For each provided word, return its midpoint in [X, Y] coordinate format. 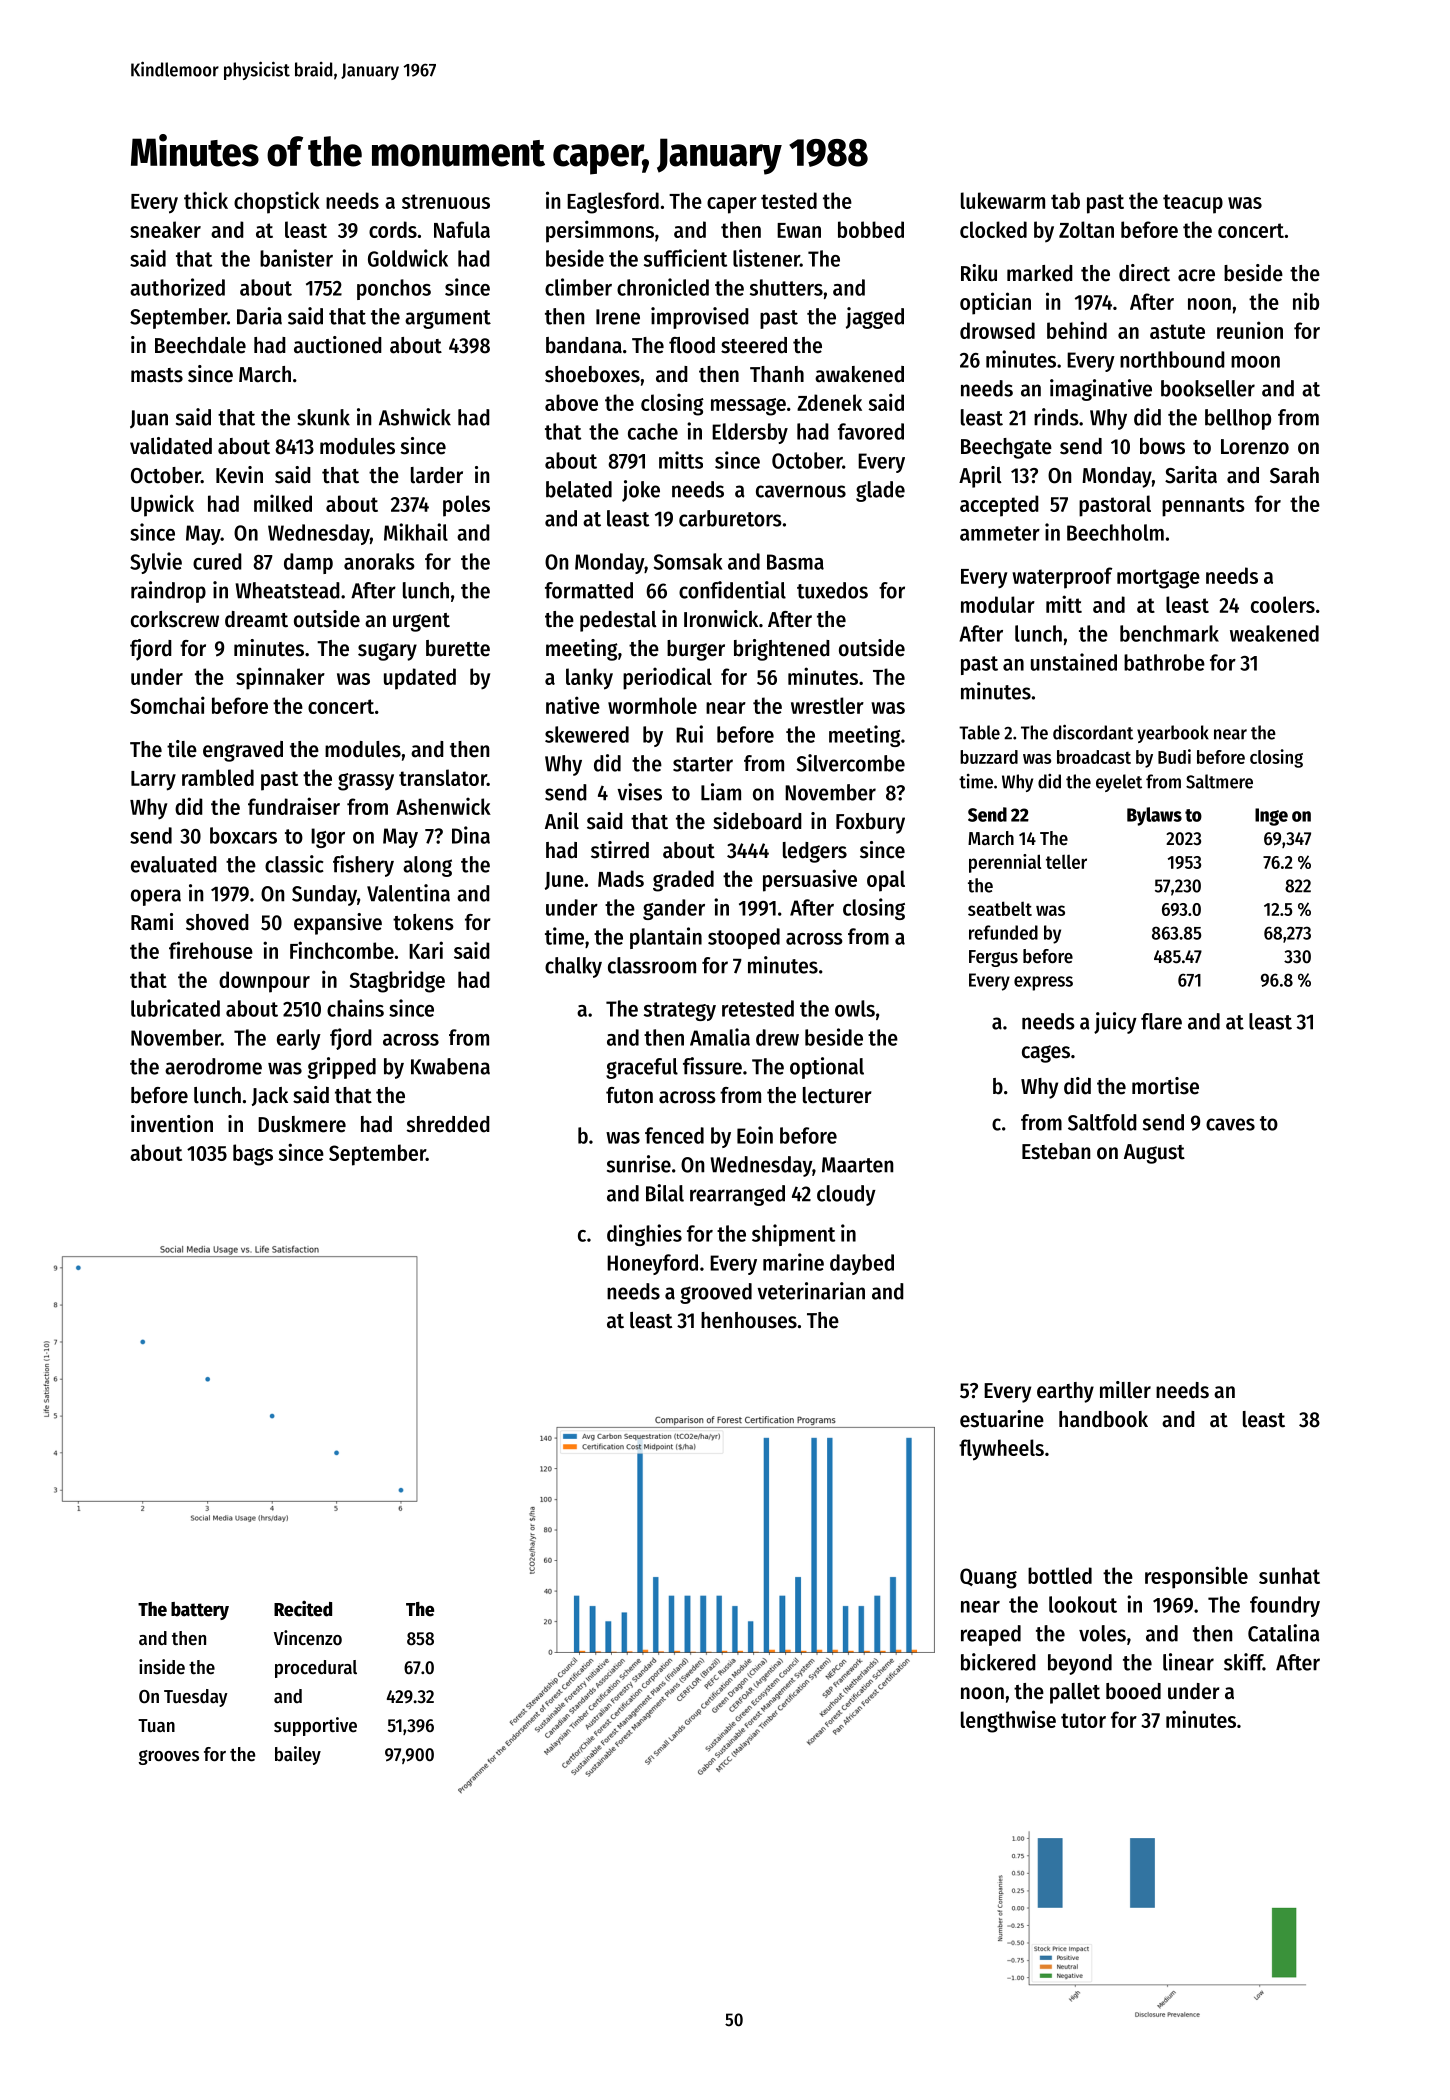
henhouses [749, 1320]
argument [448, 319]
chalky [573, 967]
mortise [1165, 1086]
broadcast [1094, 757]
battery [200, 1611]
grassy [366, 782]
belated [579, 489]
